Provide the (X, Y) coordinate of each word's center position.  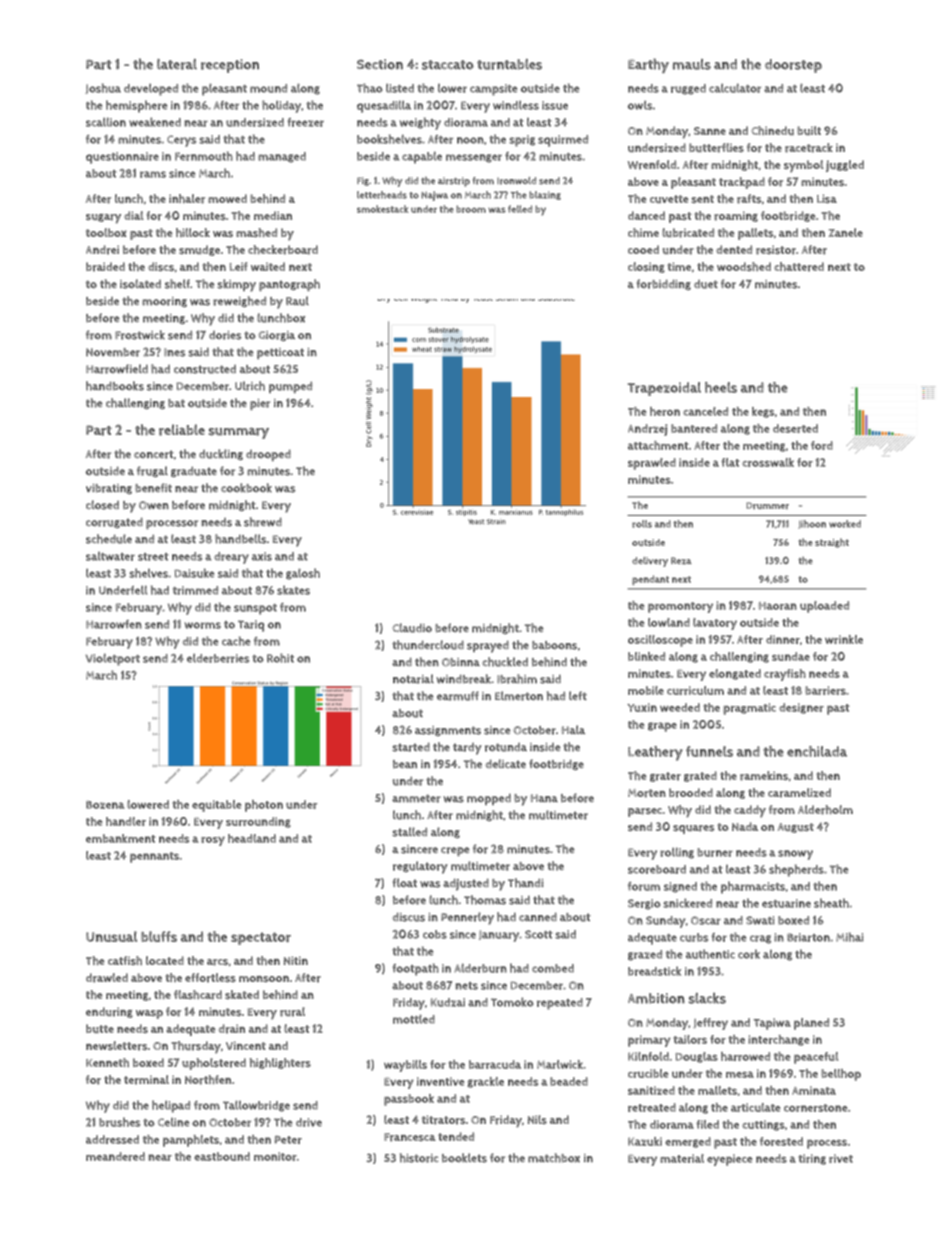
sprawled (652, 464)
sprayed (488, 646)
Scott (538, 934)
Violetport (112, 659)
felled (520, 209)
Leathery (655, 753)
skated (242, 994)
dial (134, 215)
